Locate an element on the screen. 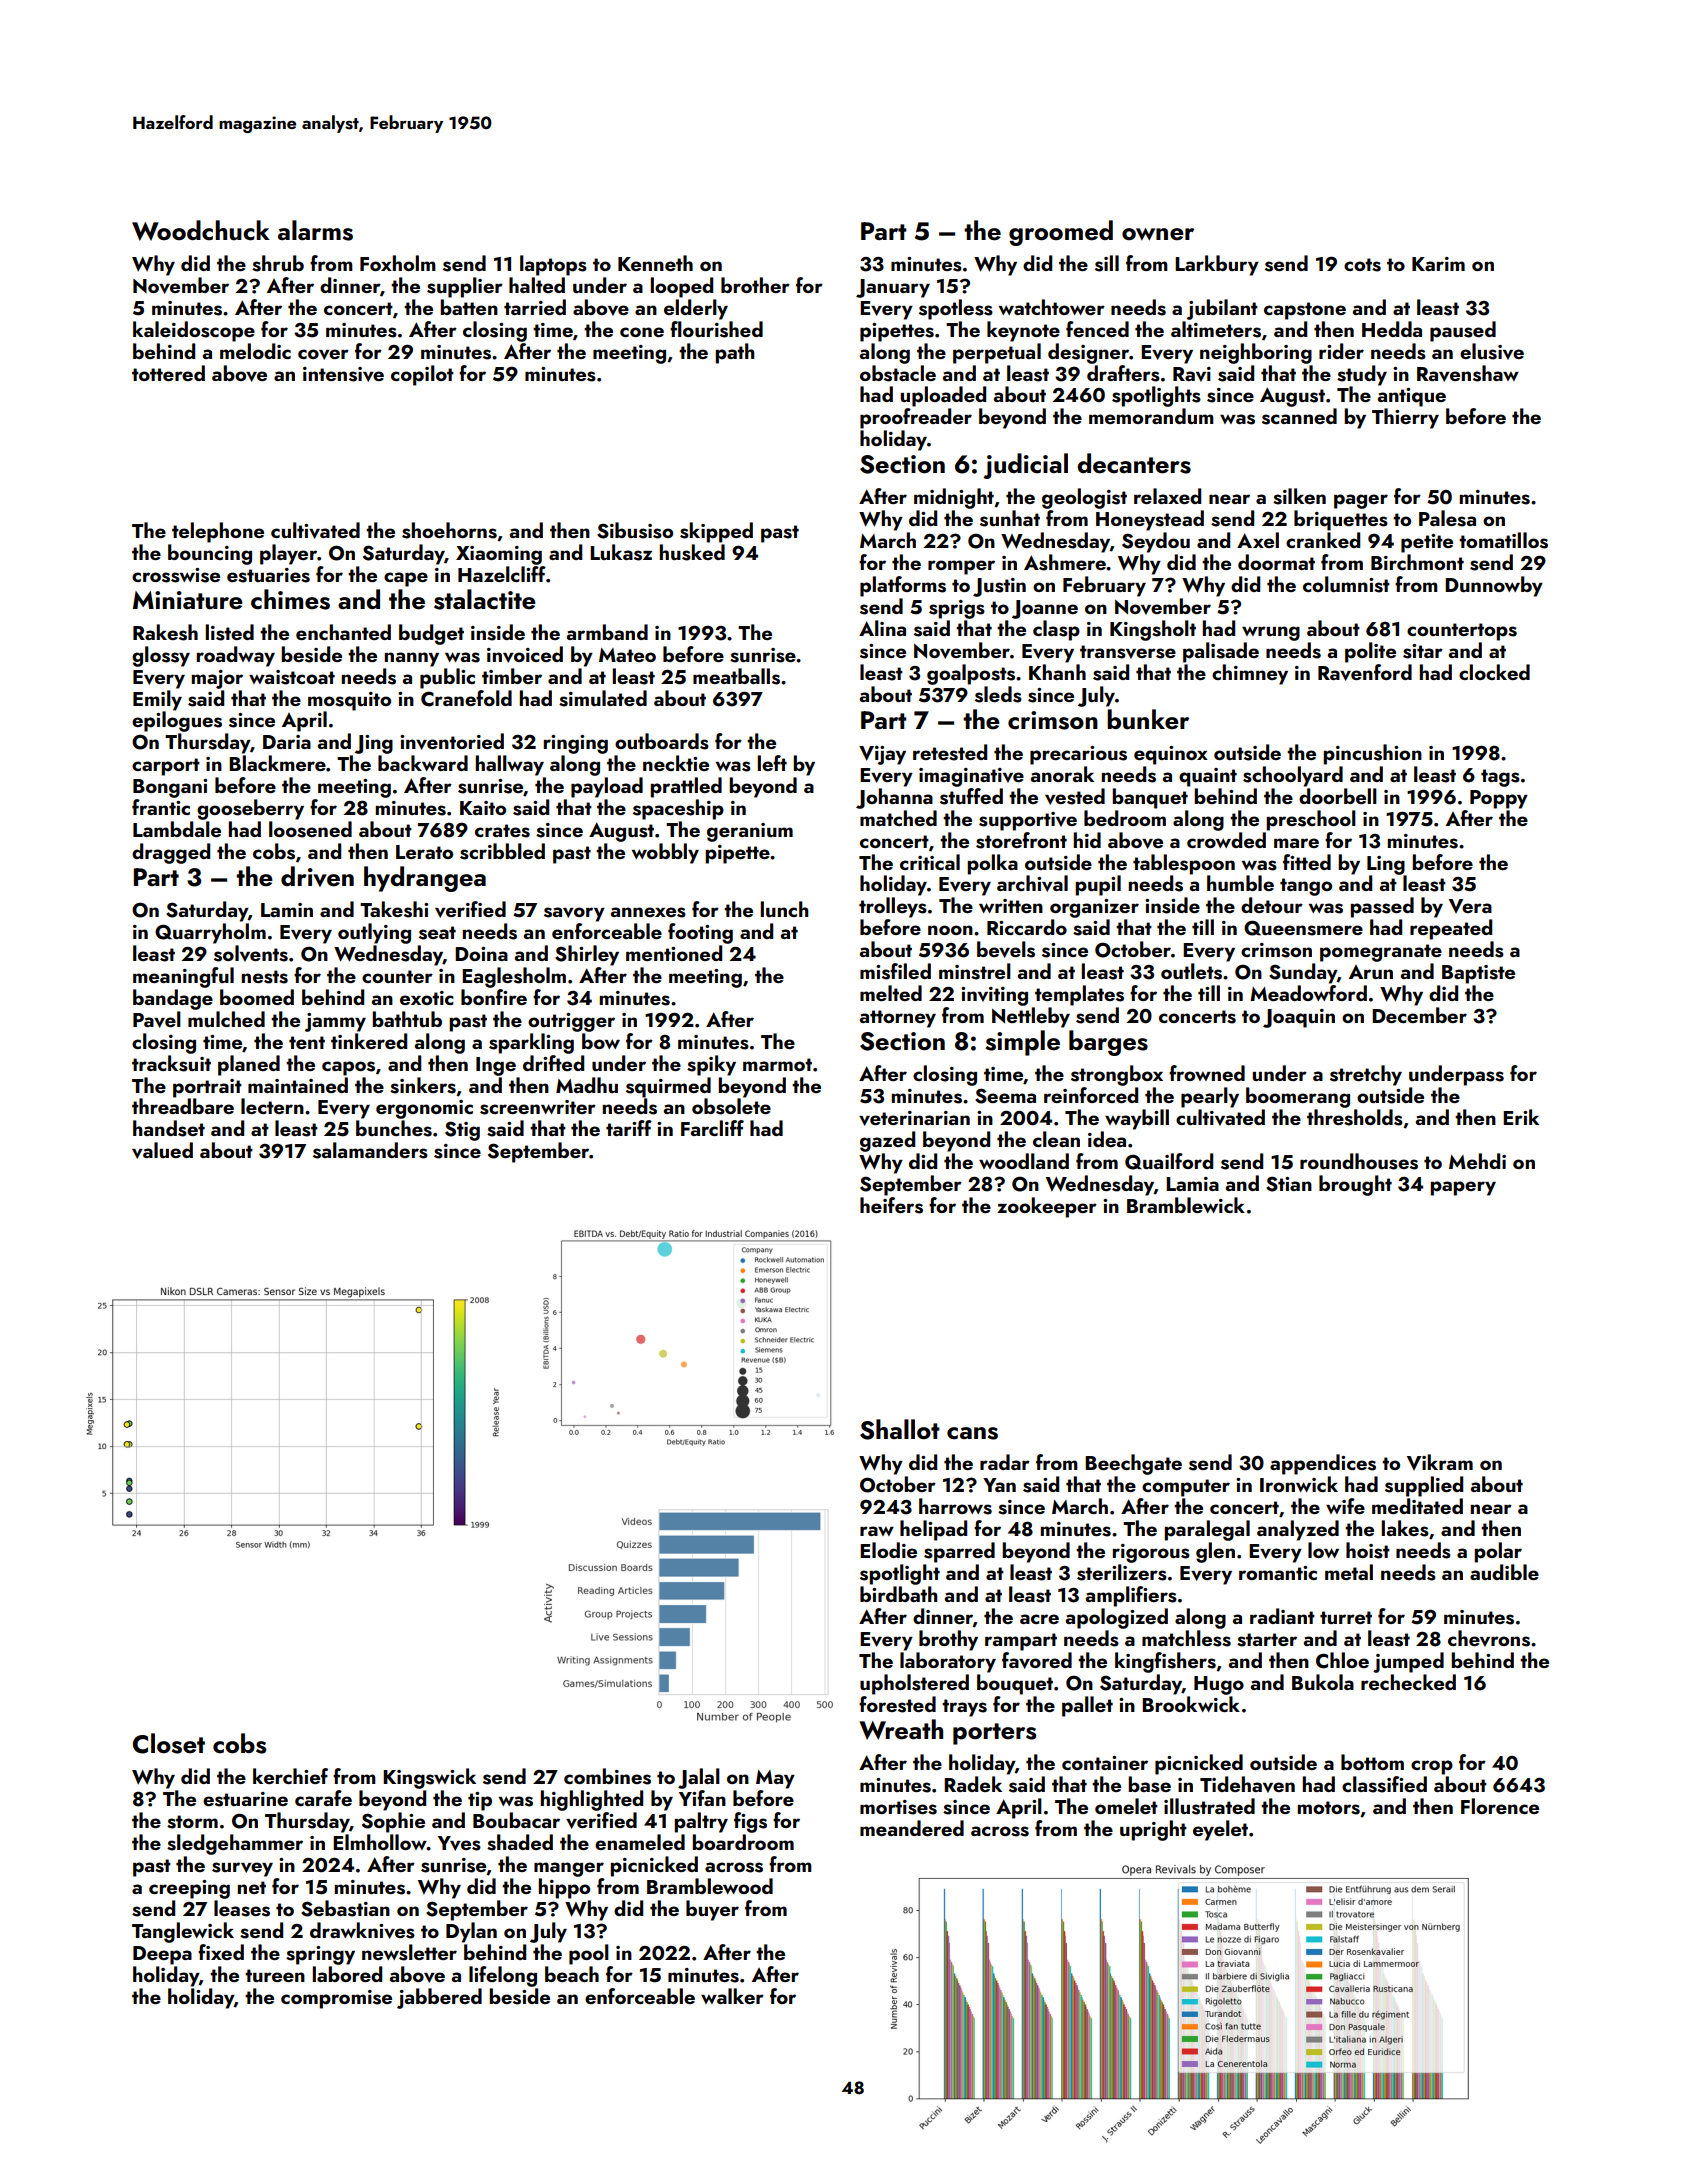 Image resolution: width=1683 pixels, height=2178 pixels. brother is located at coordinates (755, 285).
